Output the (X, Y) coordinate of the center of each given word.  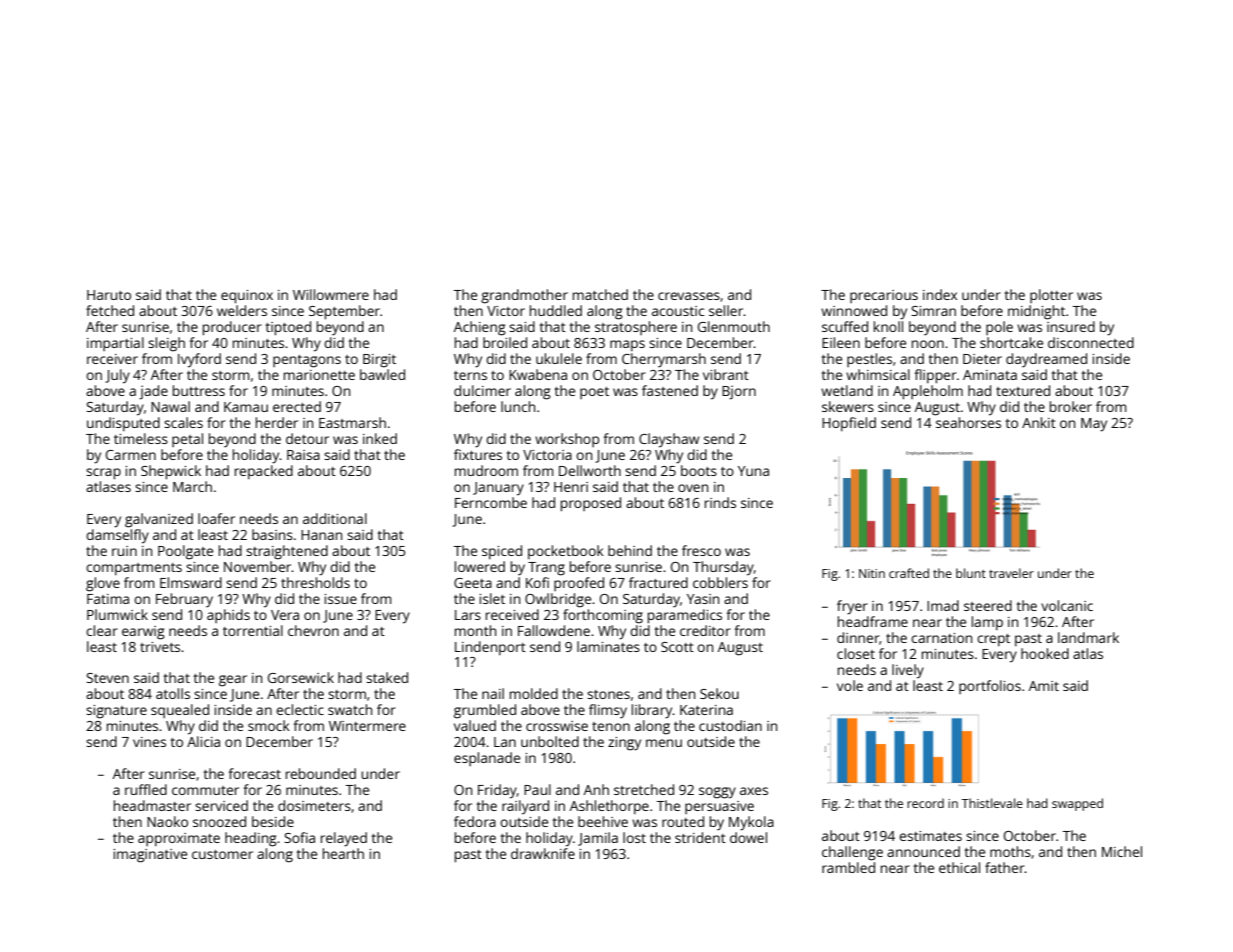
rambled (848, 867)
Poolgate (185, 552)
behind (630, 550)
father (1005, 867)
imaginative (150, 856)
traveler (1011, 573)
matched (600, 294)
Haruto (109, 295)
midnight (1036, 312)
